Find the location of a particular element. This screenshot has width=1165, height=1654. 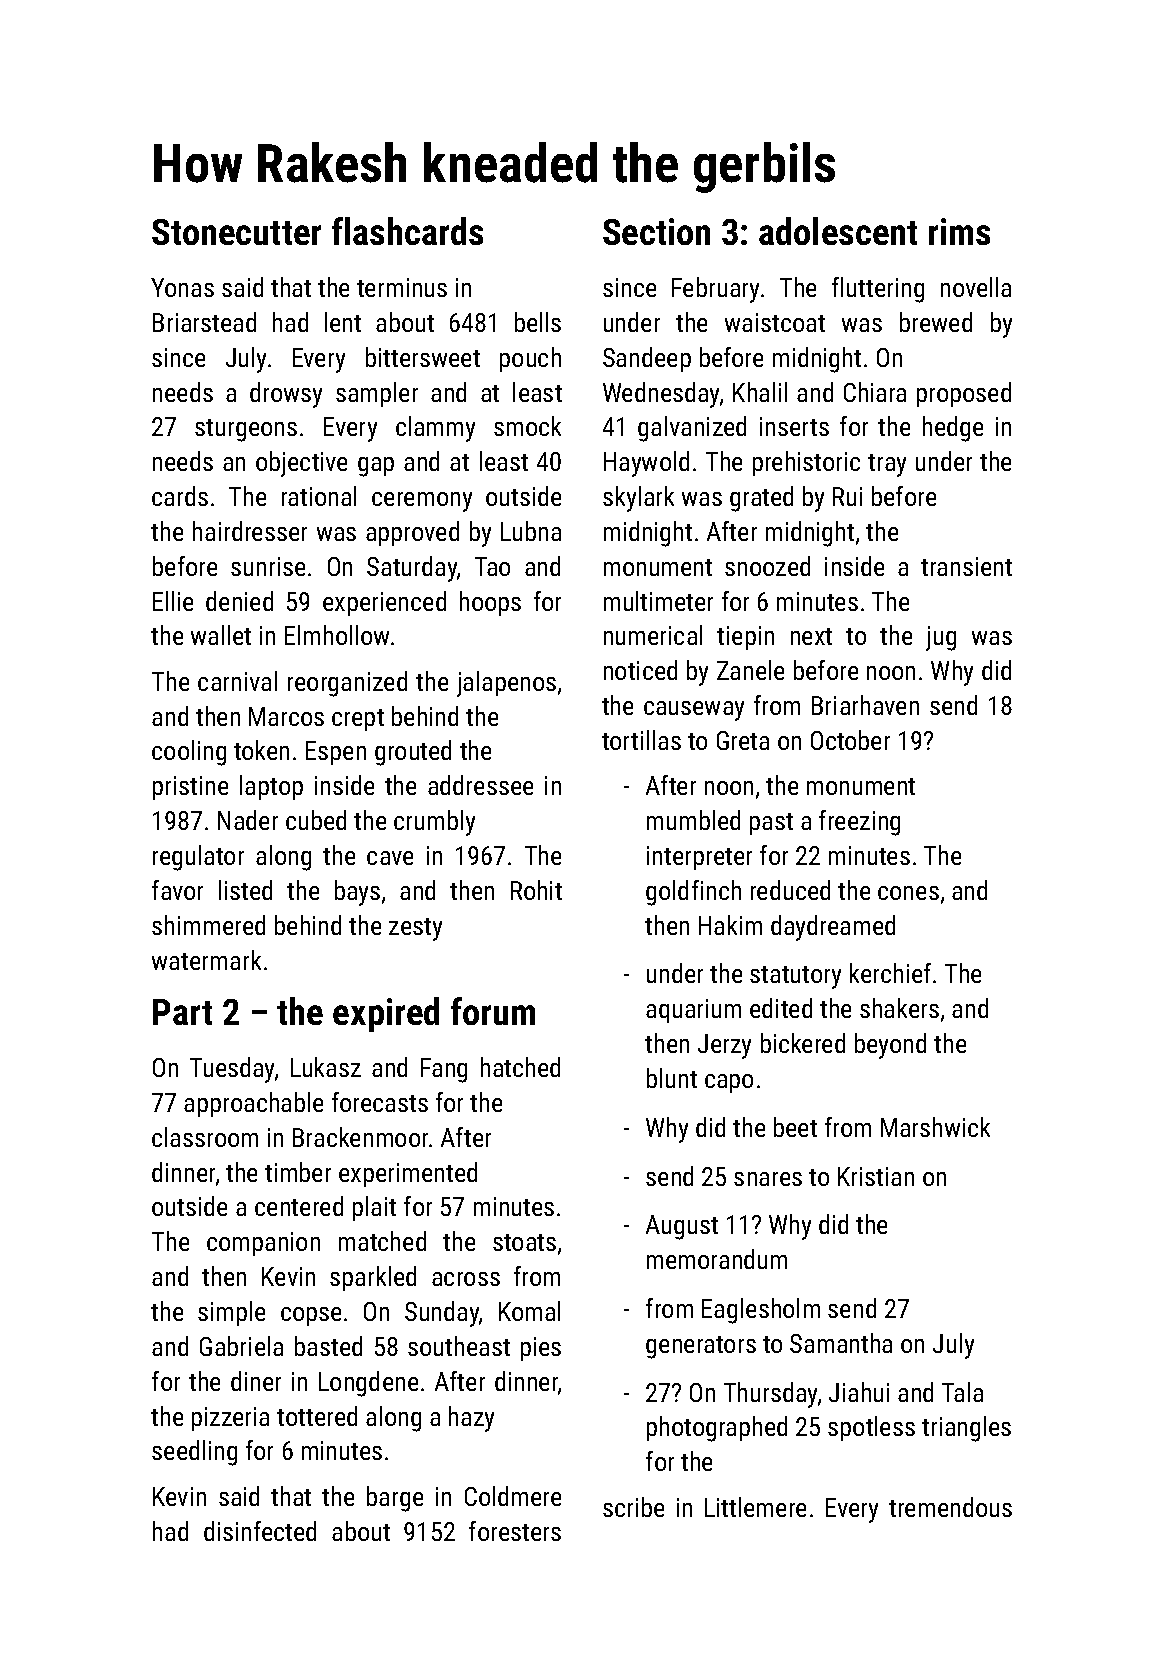

bells is located at coordinates (538, 322).
